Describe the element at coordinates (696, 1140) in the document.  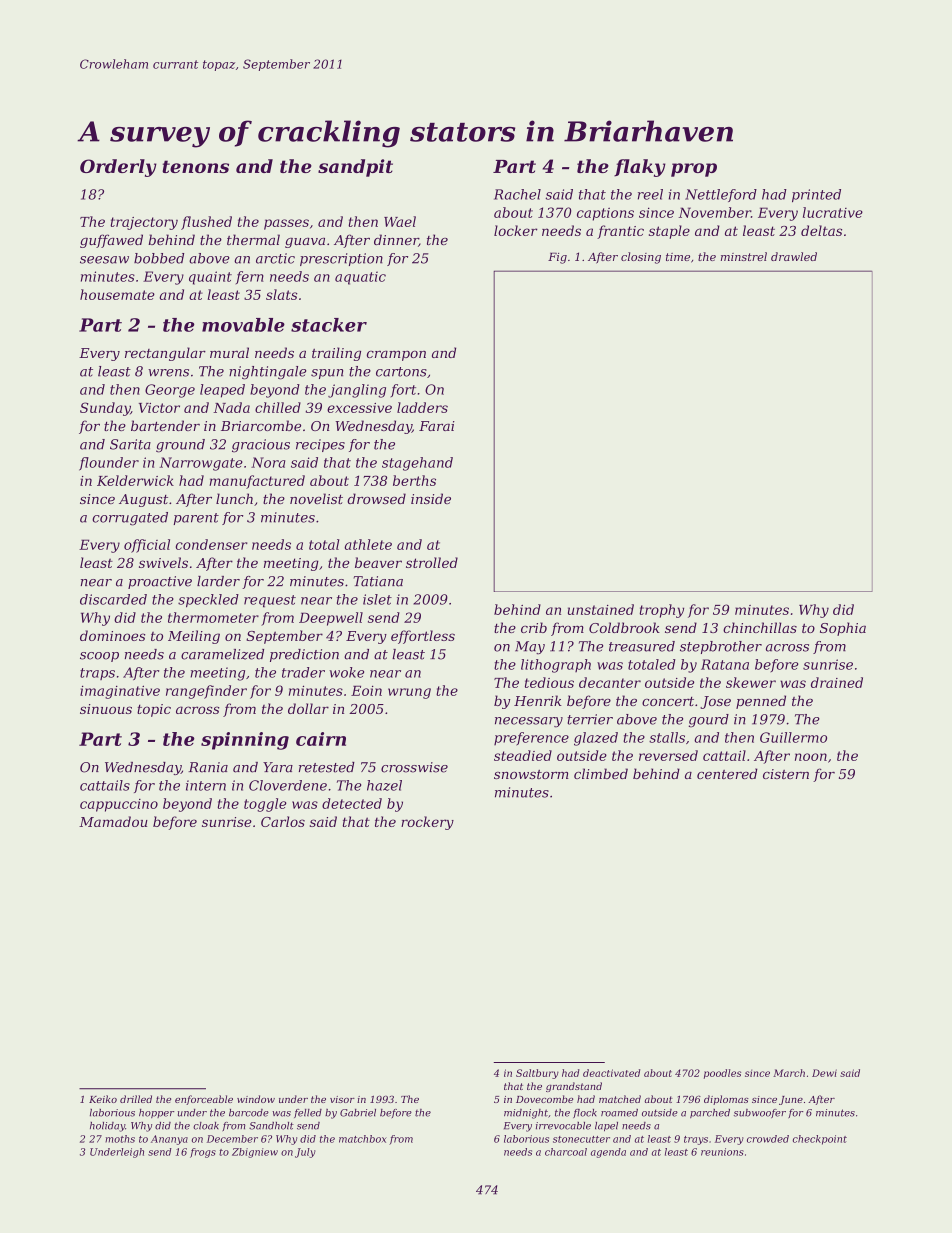
I see `trays` at that location.
